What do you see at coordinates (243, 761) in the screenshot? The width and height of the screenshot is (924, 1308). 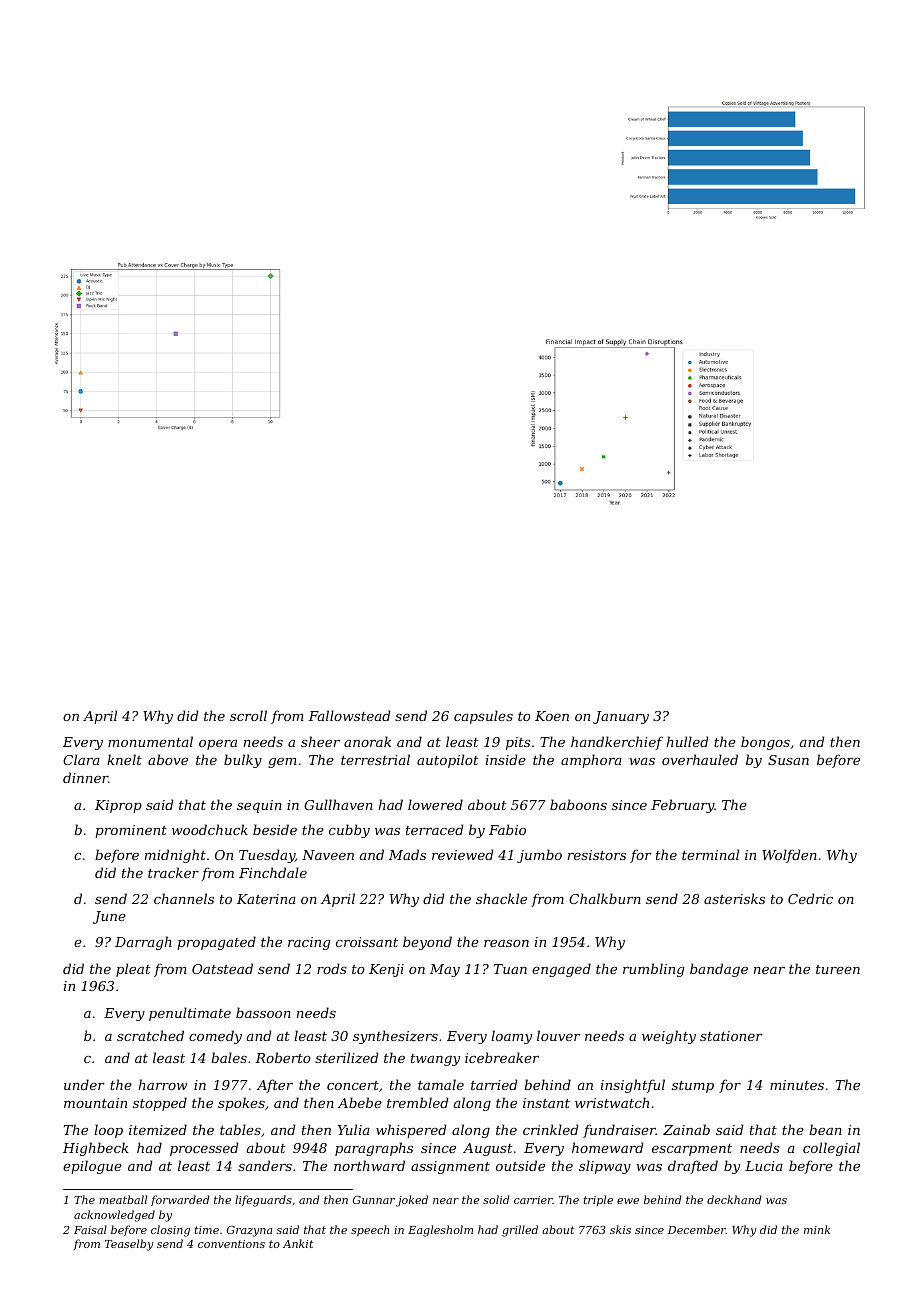 I see `bulky` at bounding box center [243, 761].
